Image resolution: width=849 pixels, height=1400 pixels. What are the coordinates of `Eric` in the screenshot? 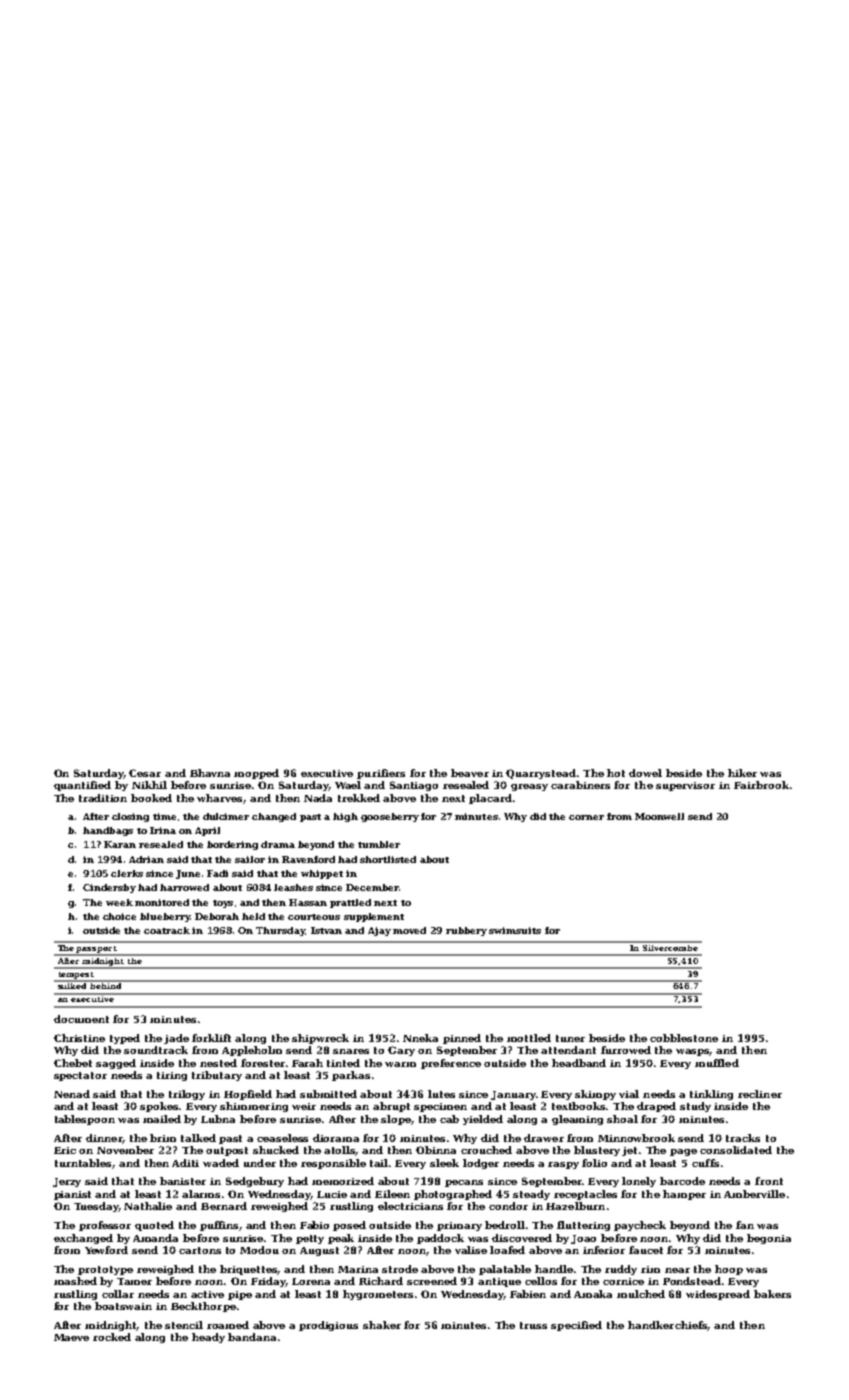 It's located at (65, 1150).
